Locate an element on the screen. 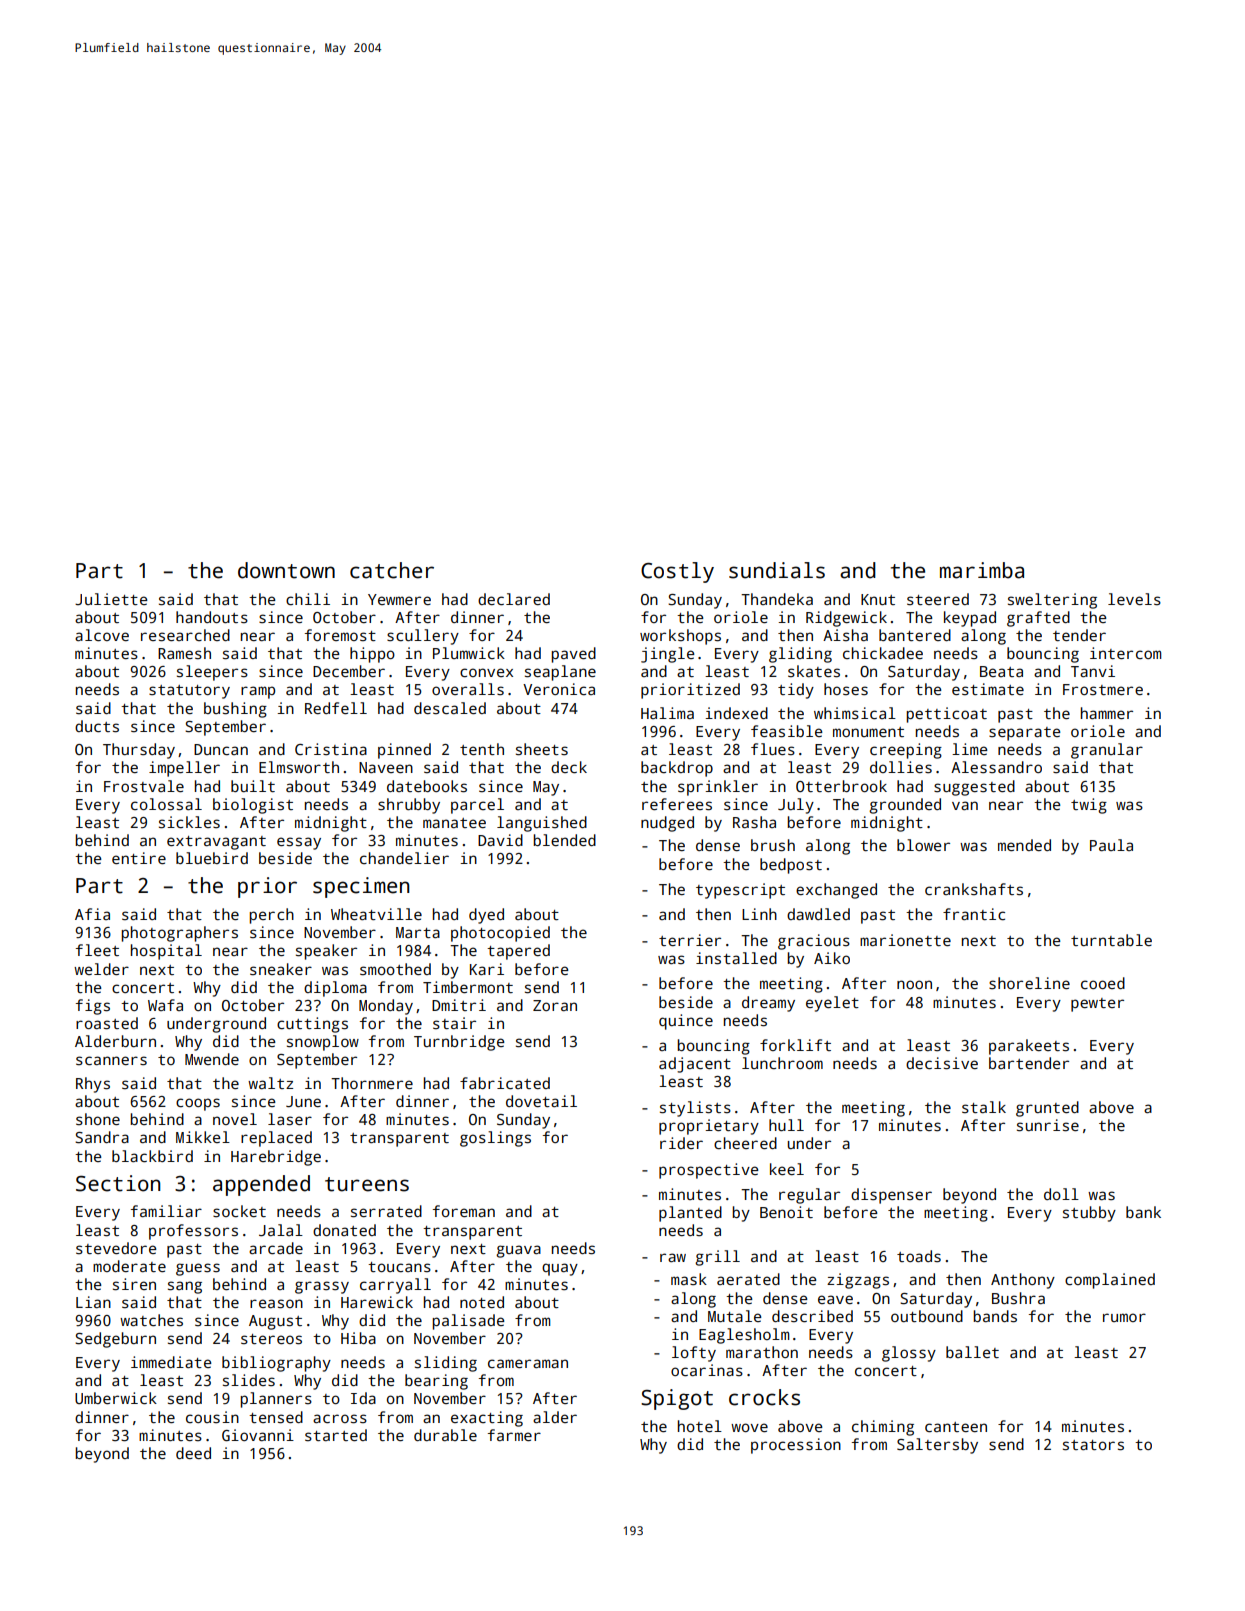 Image resolution: width=1245 pixels, height=1611 pixels. Costly is located at coordinates (677, 572).
